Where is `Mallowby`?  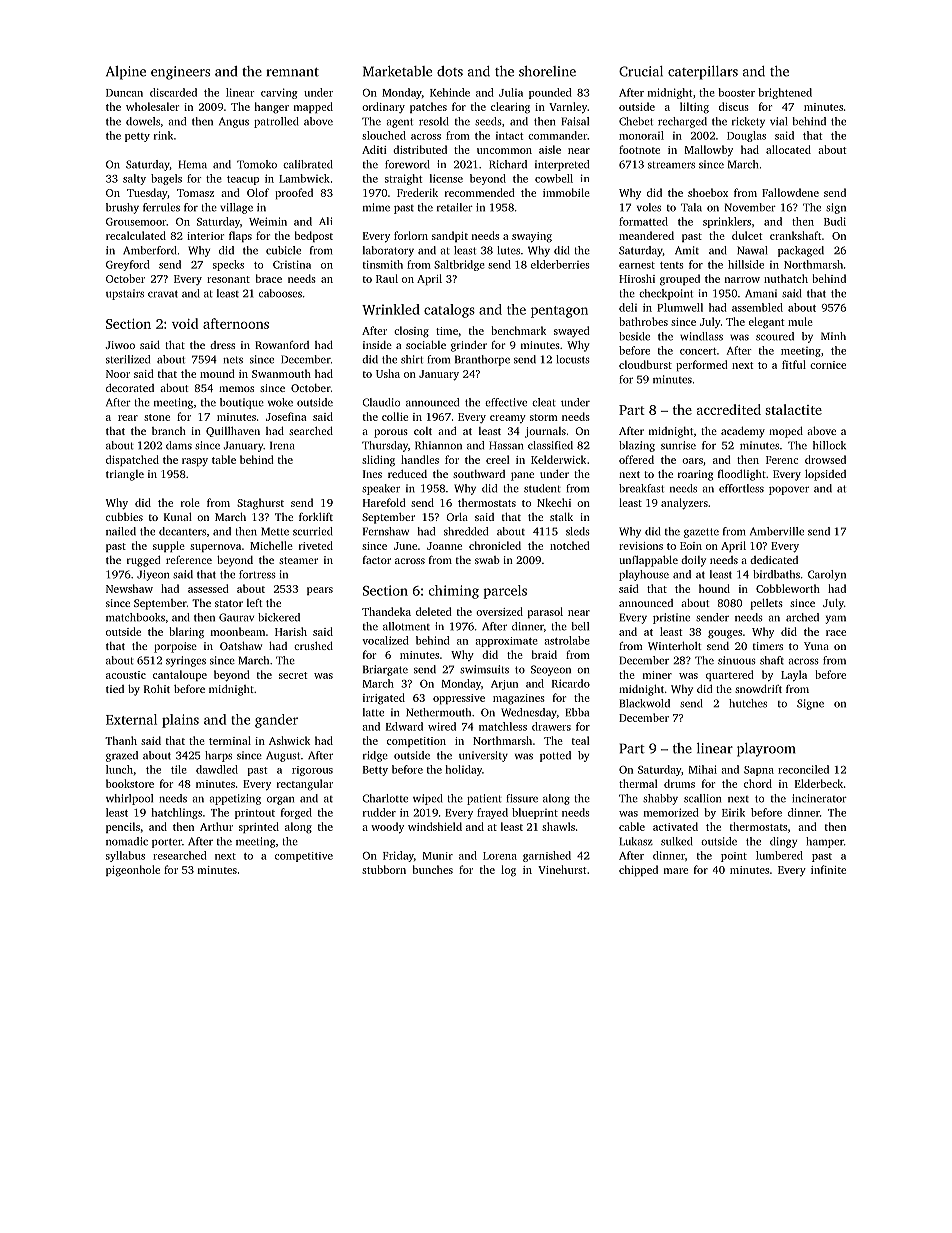 Mallowby is located at coordinates (709, 151).
